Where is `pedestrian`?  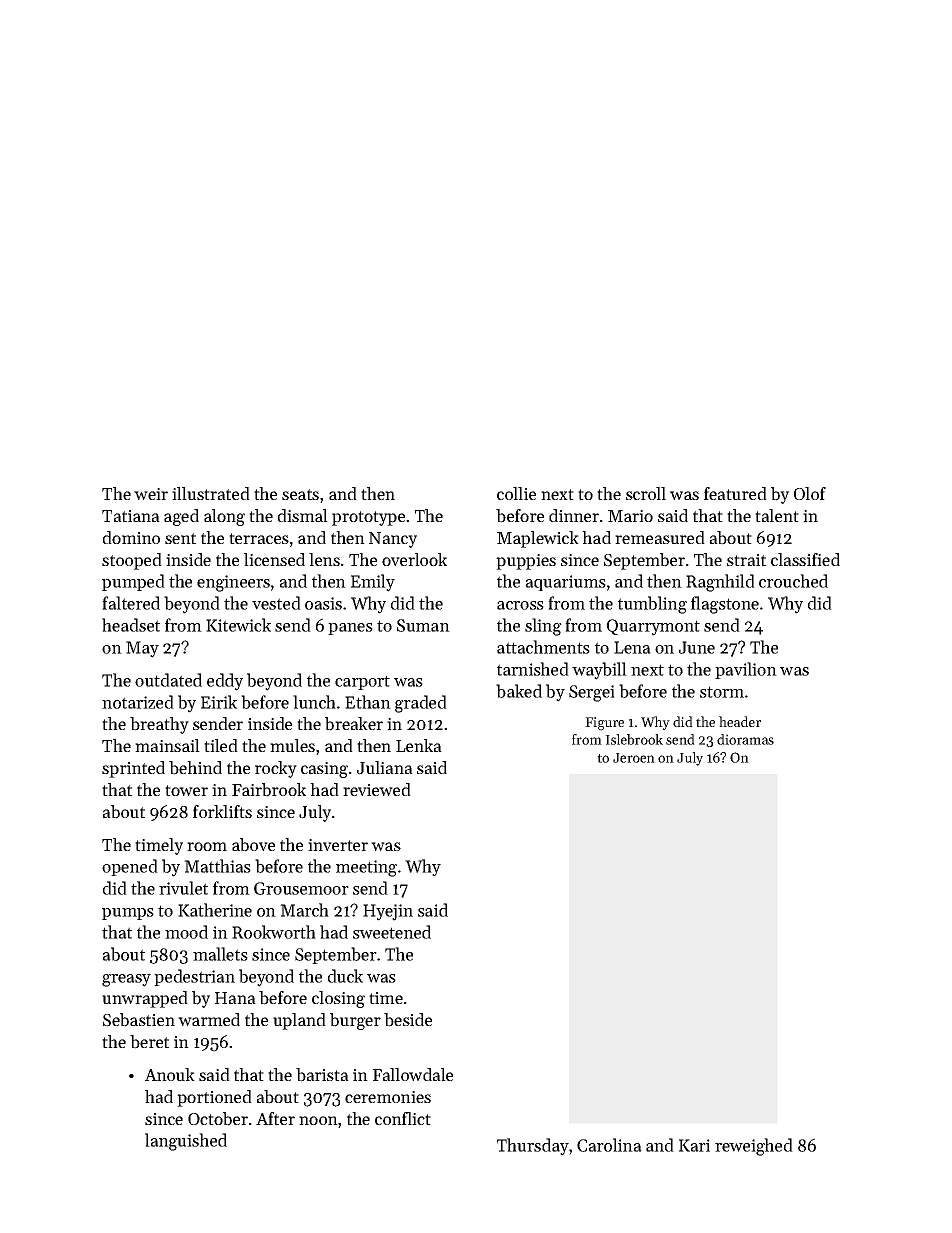
pedestrian is located at coordinates (194, 977).
